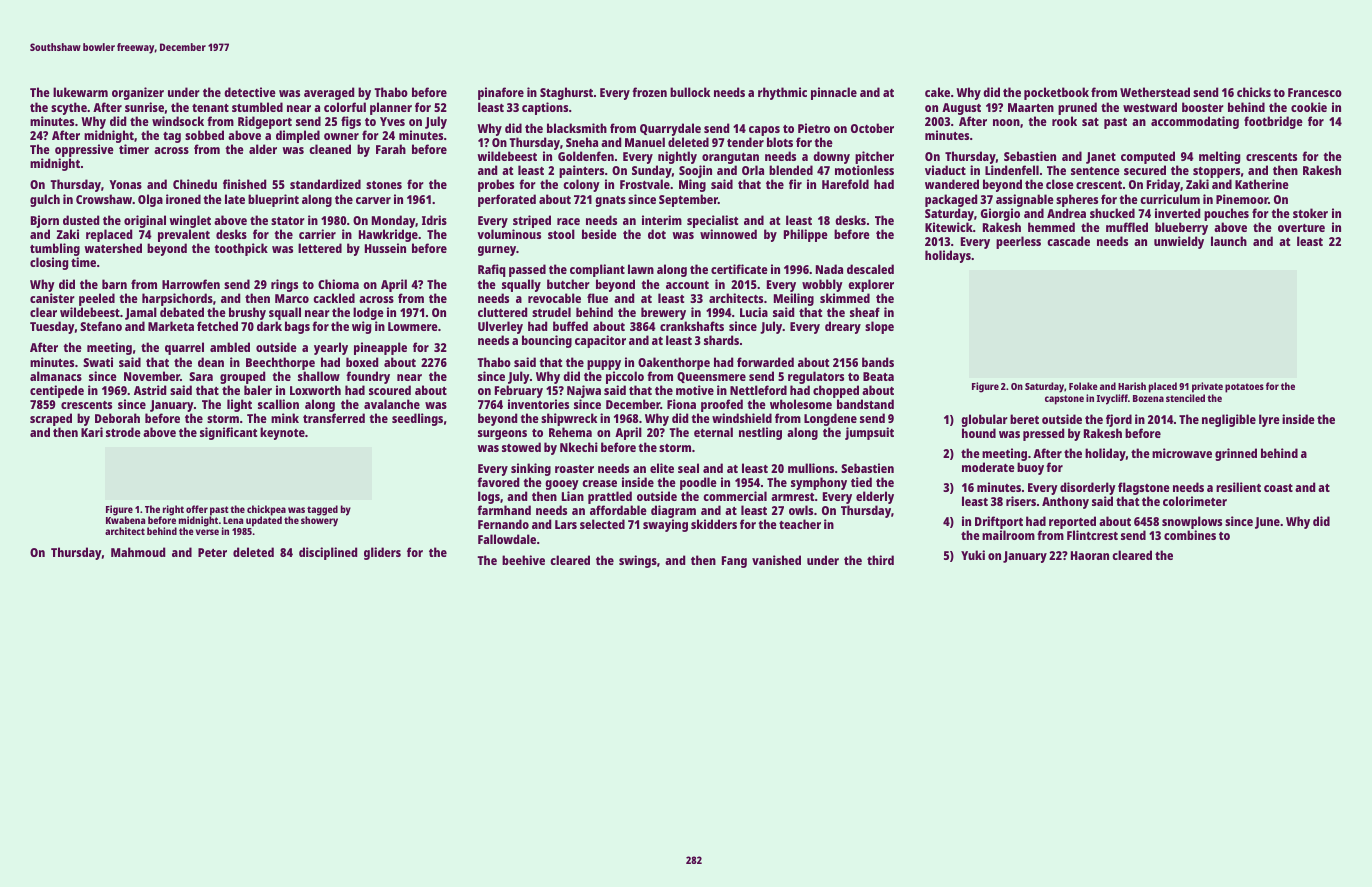  What do you see at coordinates (800, 524) in the screenshot?
I see `teacher` at bounding box center [800, 524].
